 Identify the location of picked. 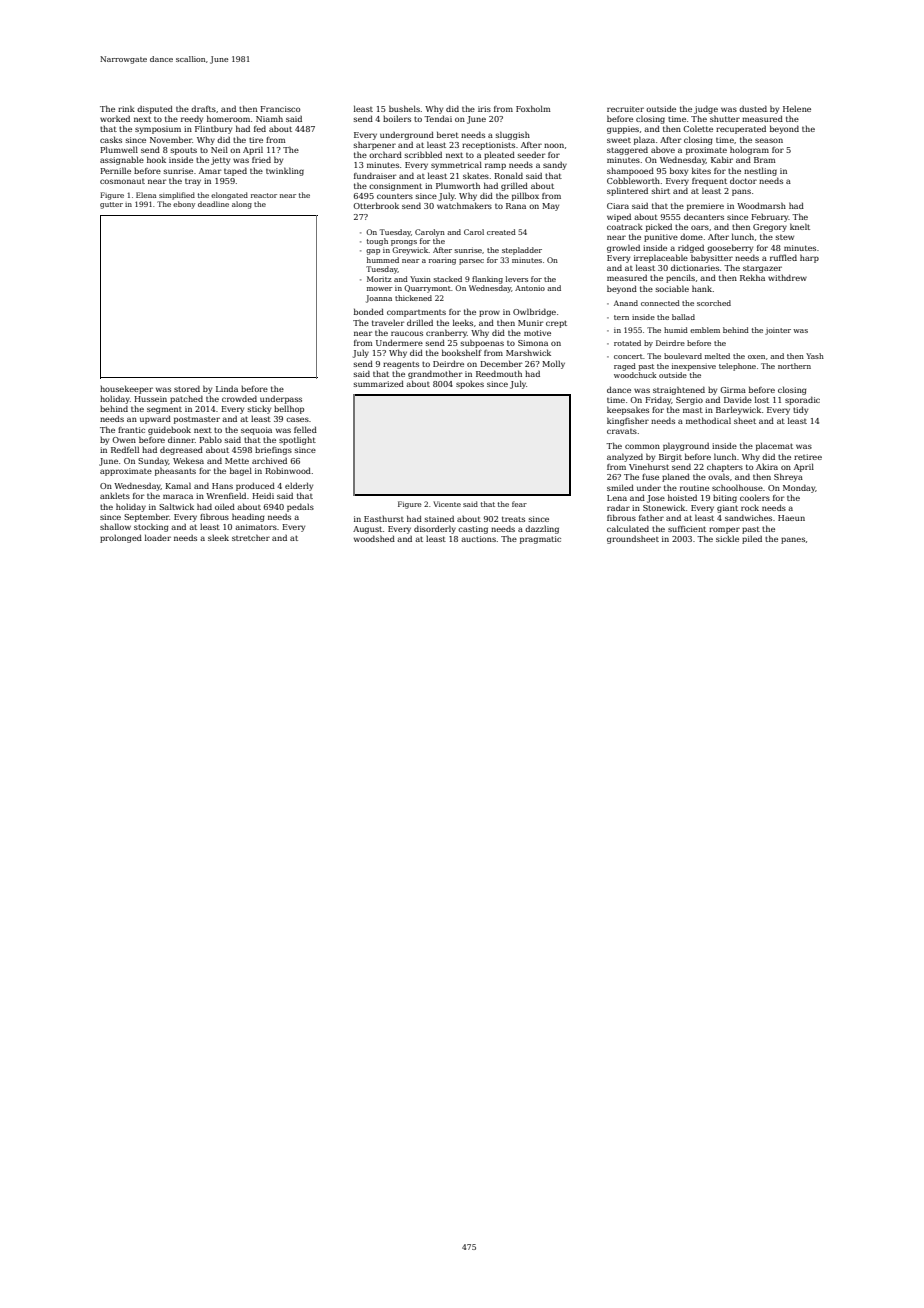
(659, 227).
